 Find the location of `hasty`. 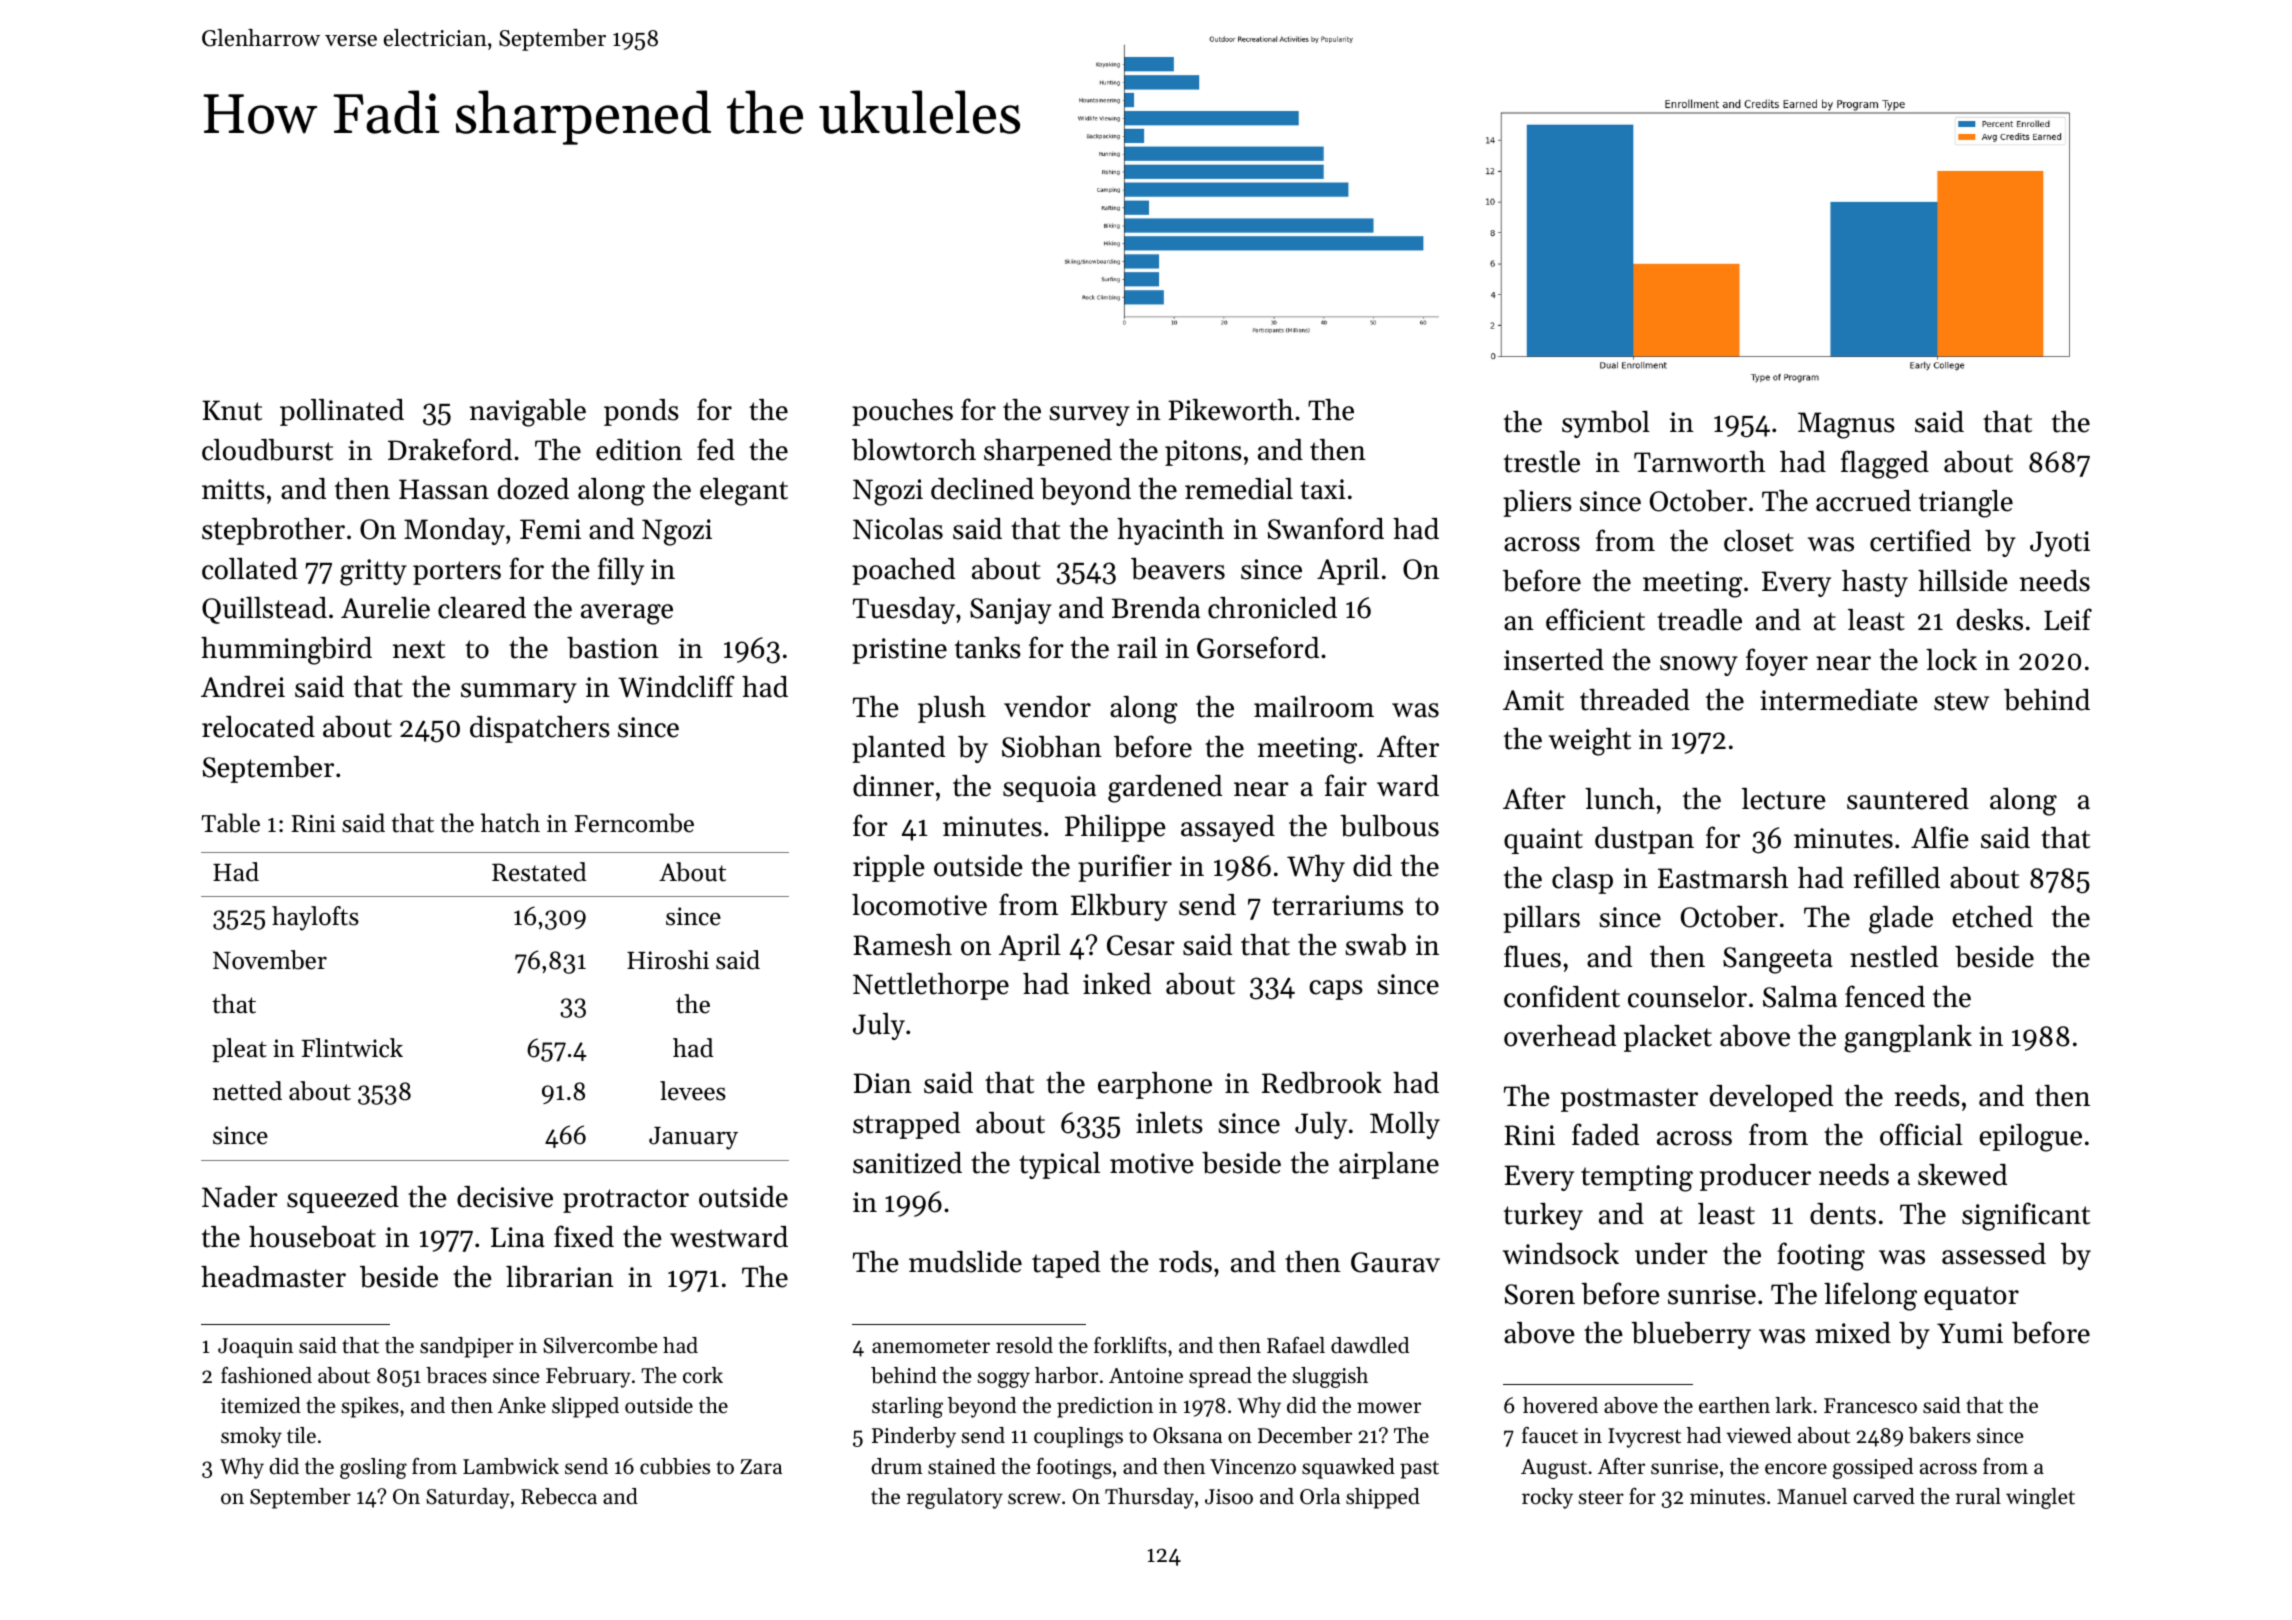

hasty is located at coordinates (1875, 583).
